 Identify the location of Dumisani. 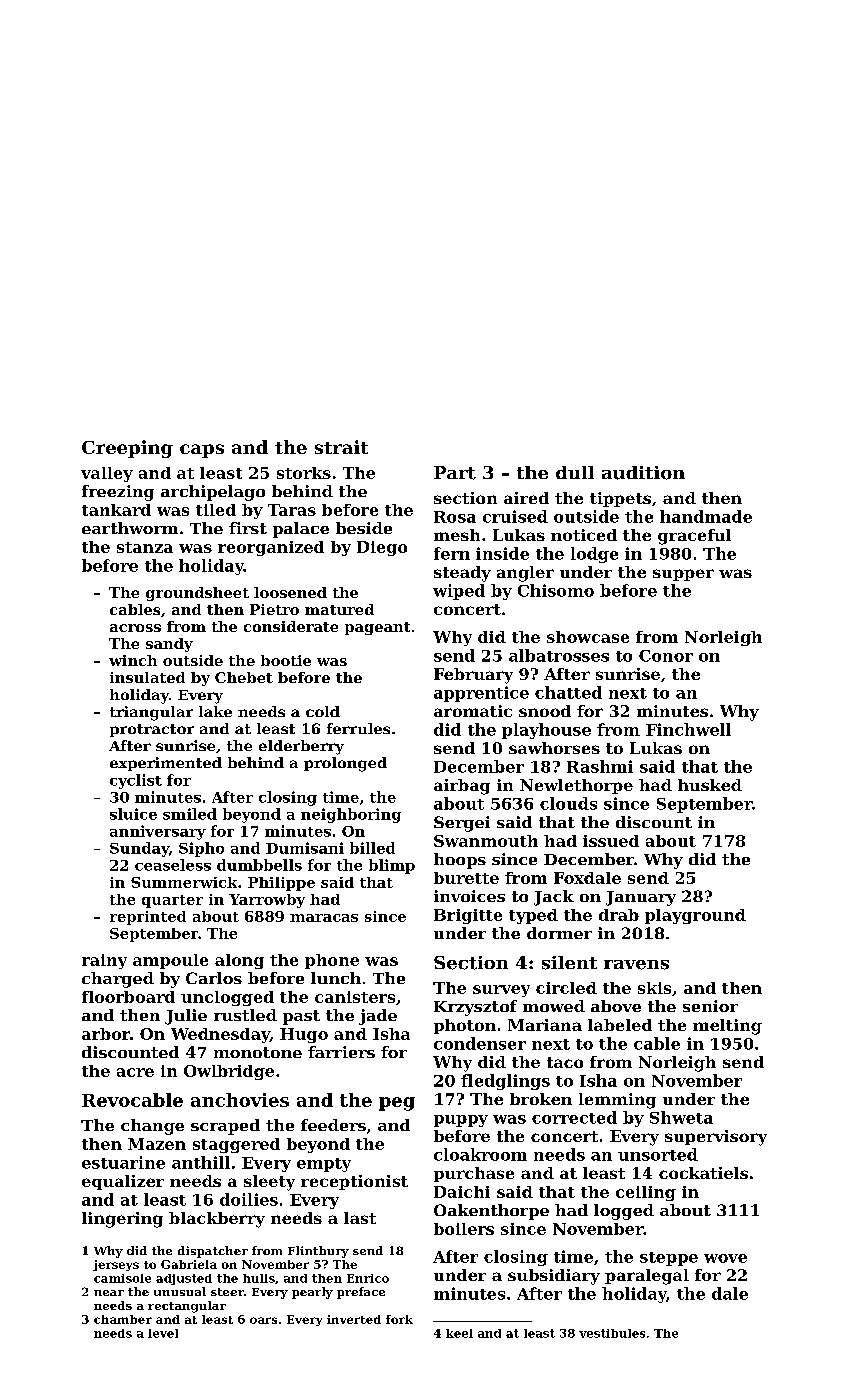
(305, 848).
